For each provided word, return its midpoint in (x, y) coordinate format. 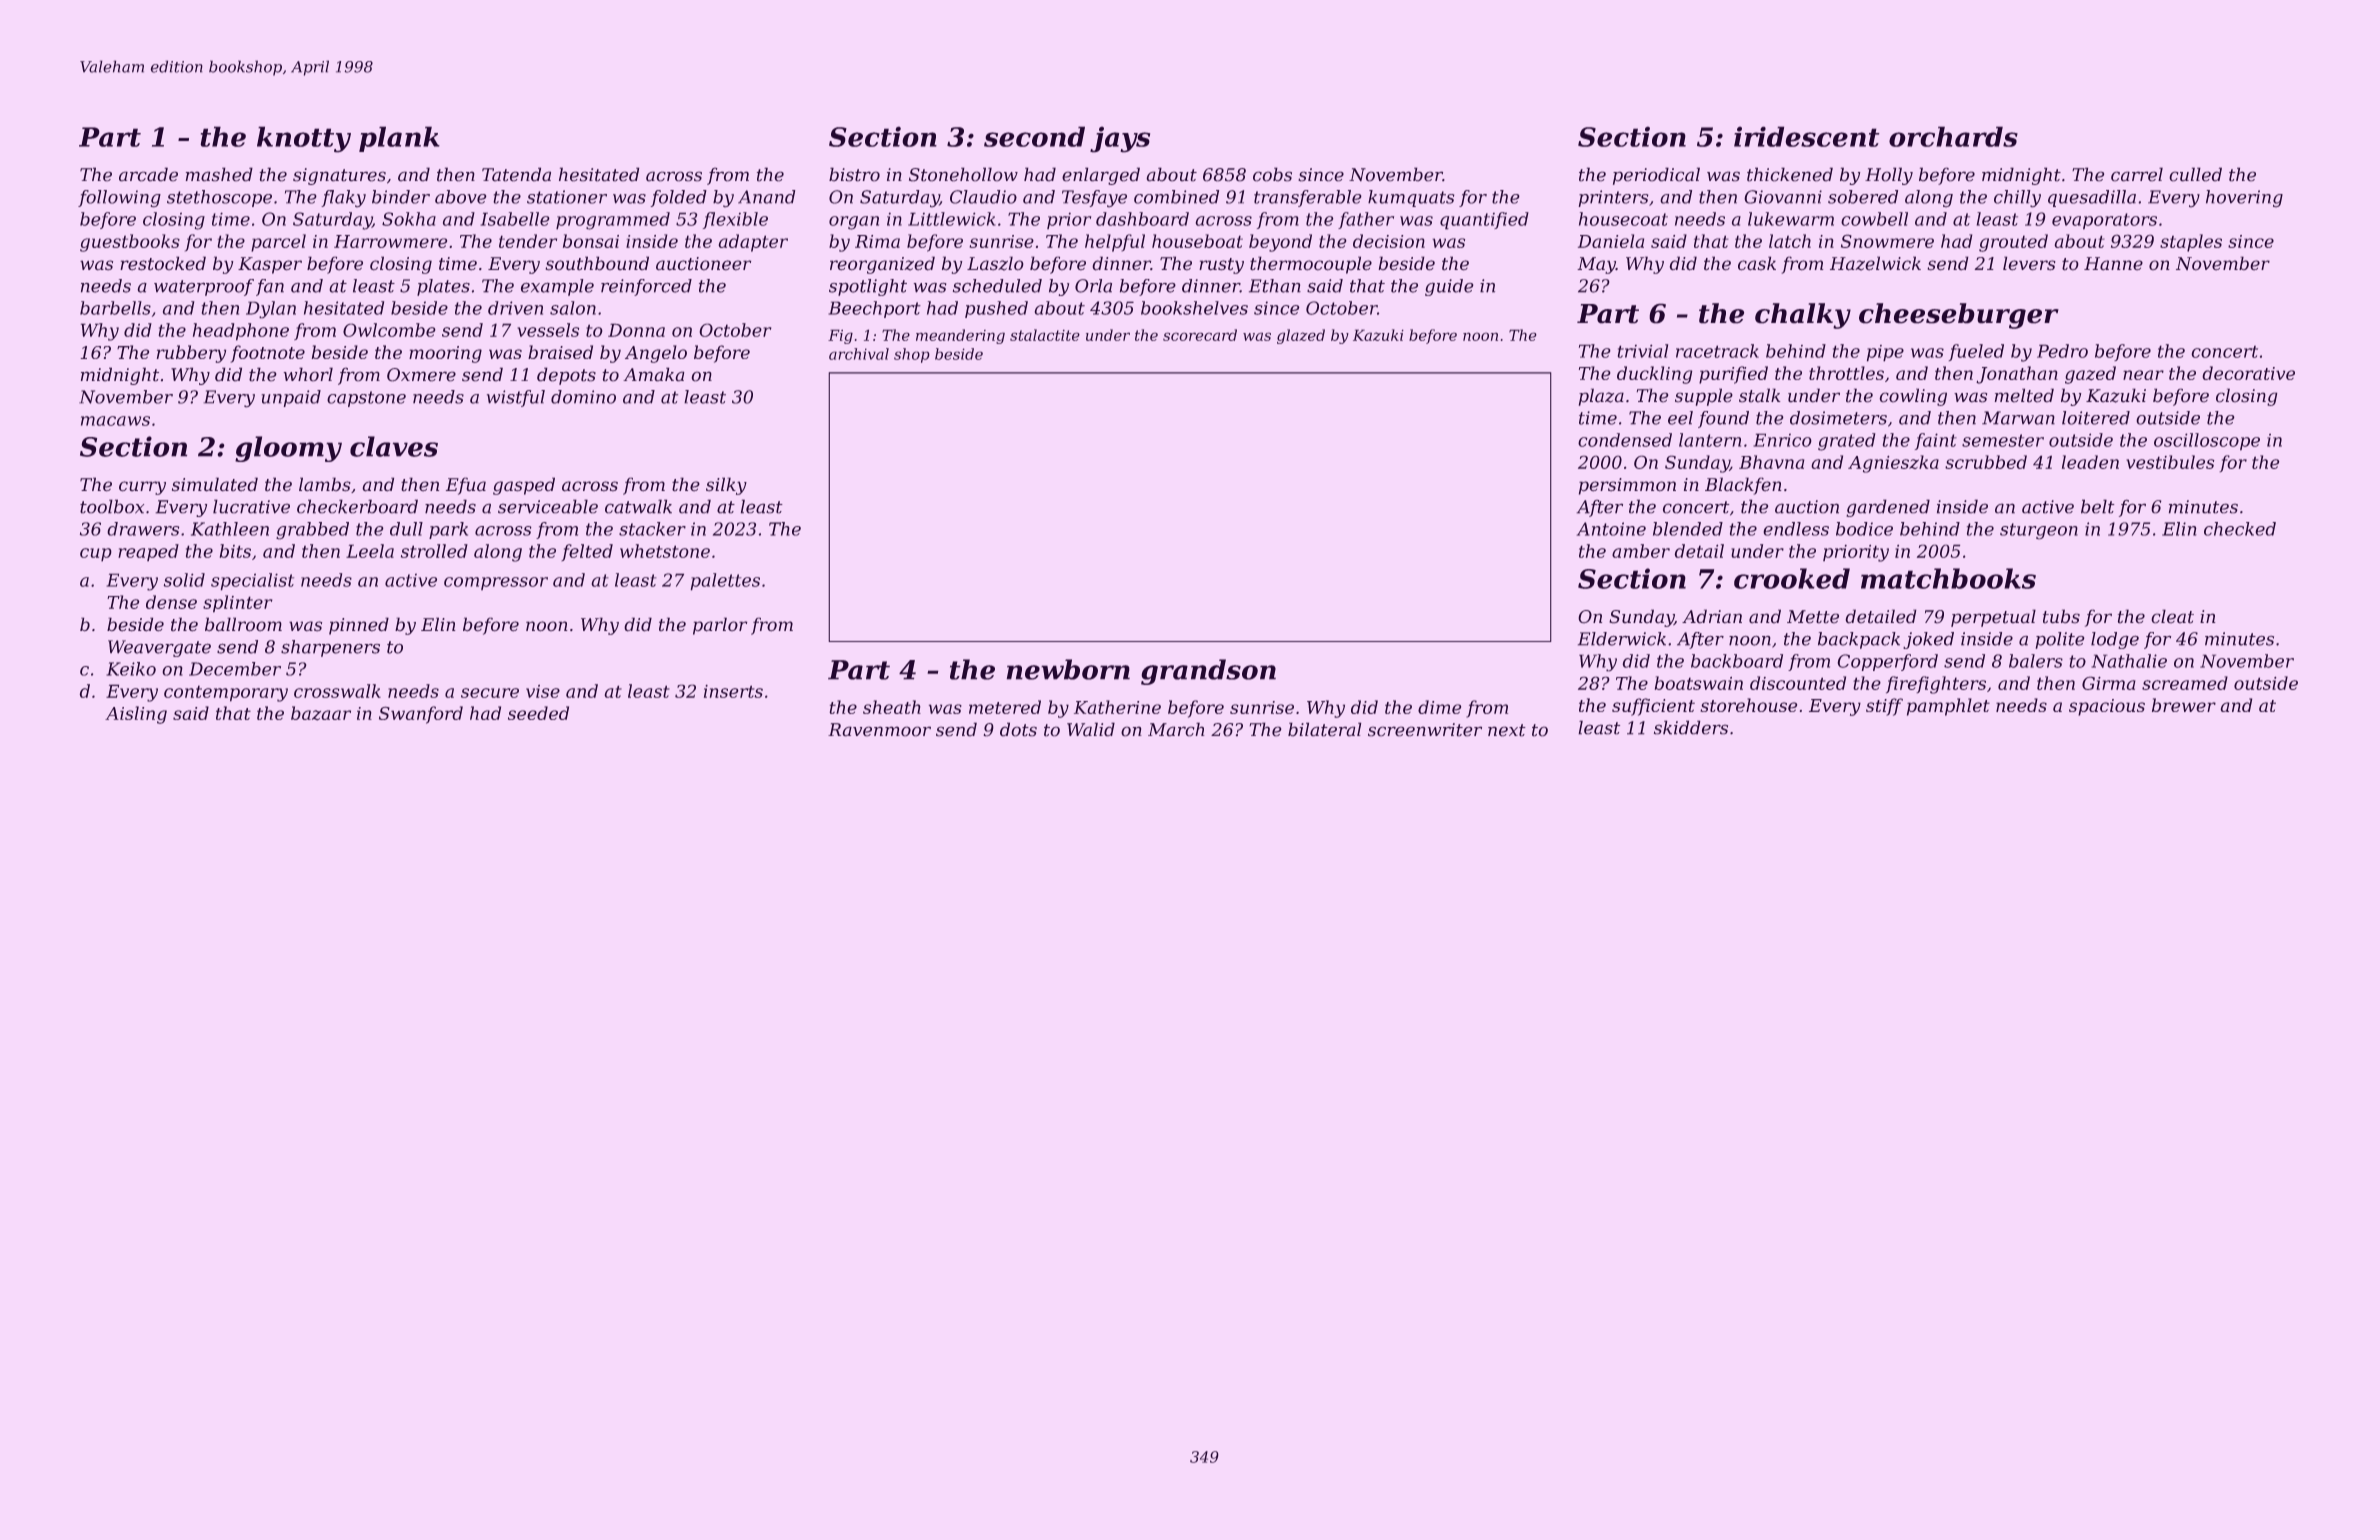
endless (1796, 529)
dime (1439, 707)
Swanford (421, 715)
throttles (1846, 373)
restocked (163, 263)
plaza (1601, 397)
